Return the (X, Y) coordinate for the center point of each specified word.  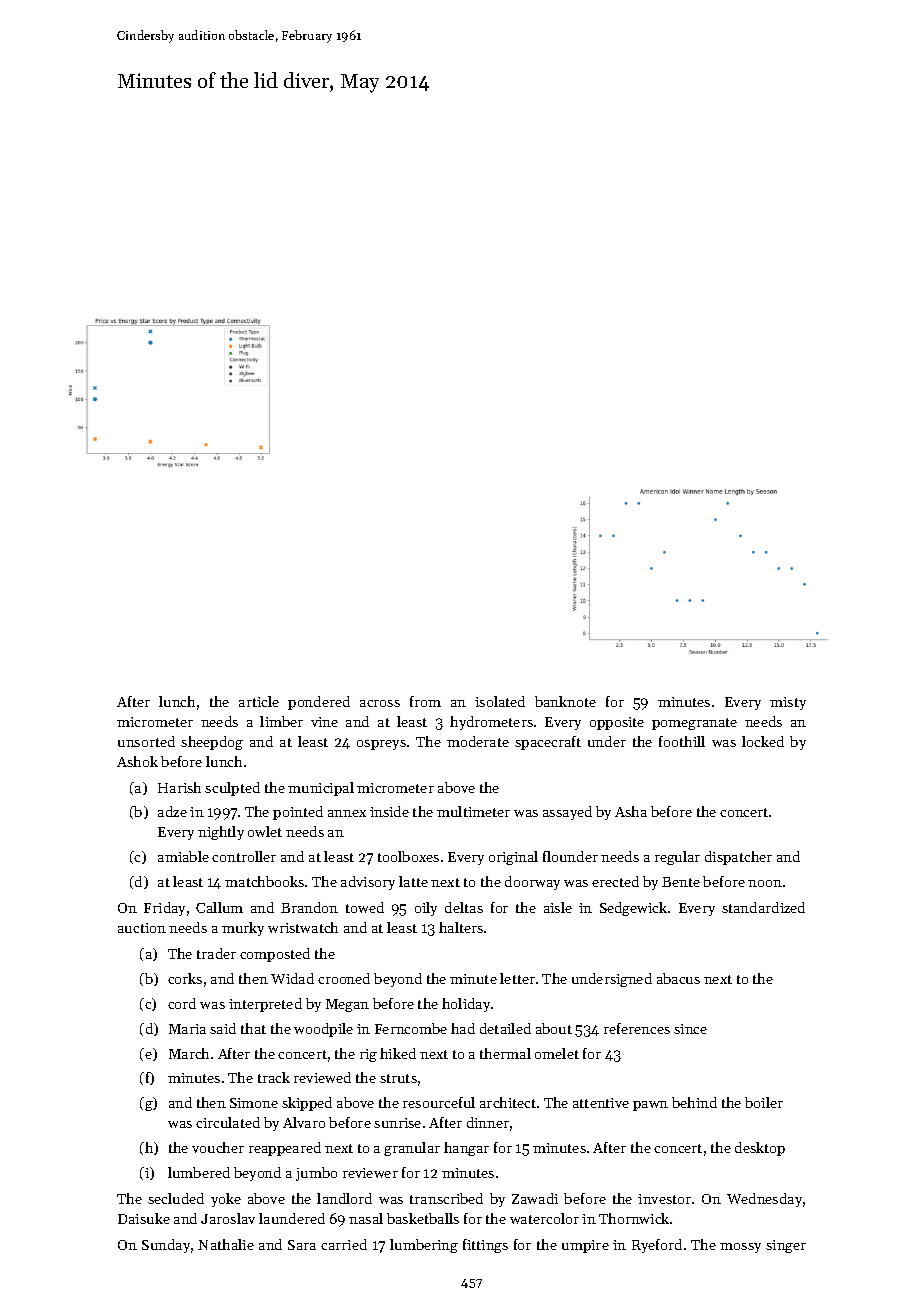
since (690, 1029)
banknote (565, 701)
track (274, 1077)
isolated (500, 701)
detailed (505, 1028)
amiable (183, 856)
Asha (631, 811)
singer (786, 1246)
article (259, 701)
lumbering (424, 1246)
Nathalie (226, 1244)
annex (347, 813)
